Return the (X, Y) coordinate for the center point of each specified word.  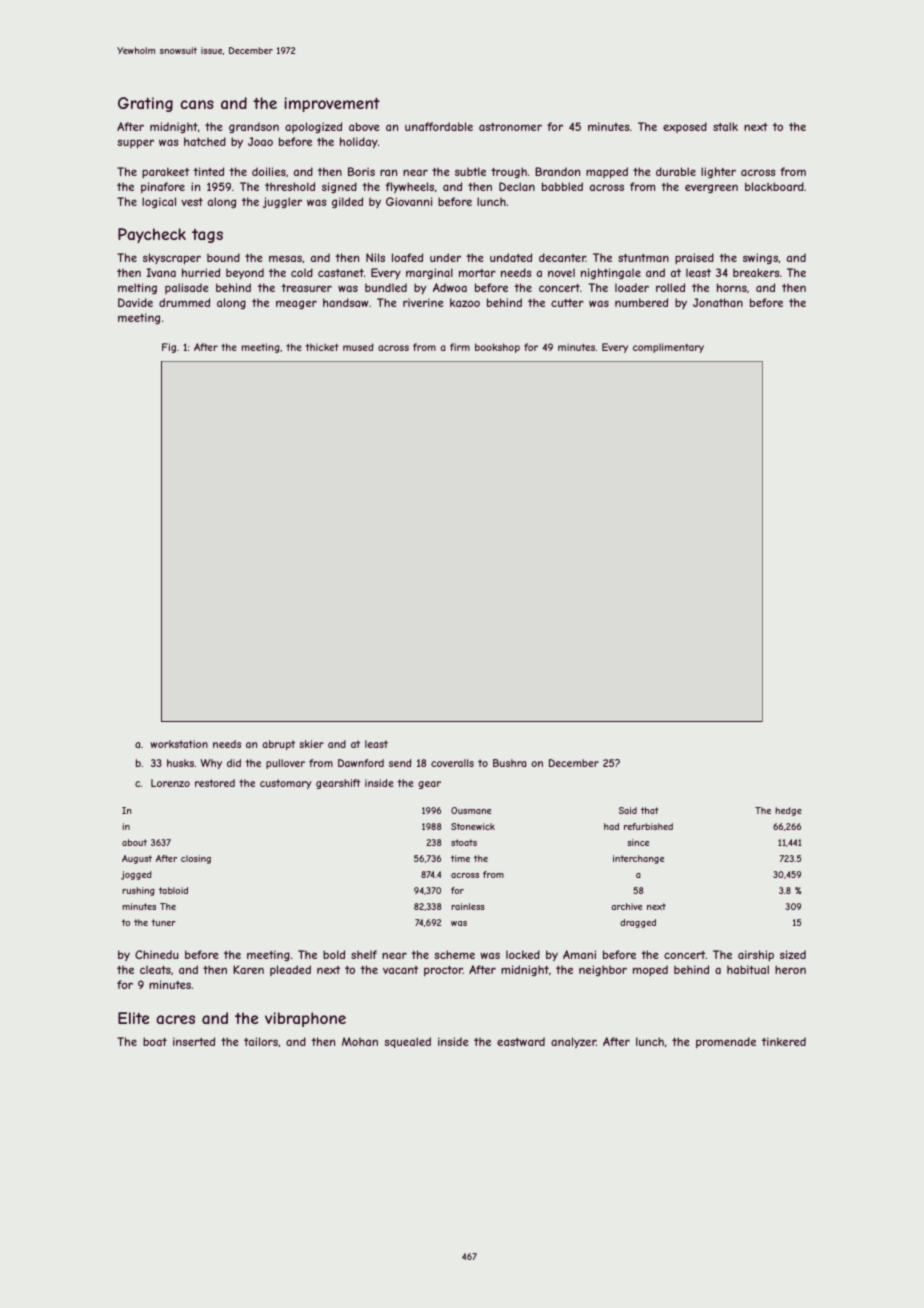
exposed (685, 127)
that (650, 810)
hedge (788, 811)
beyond (245, 273)
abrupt (278, 745)
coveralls (452, 763)
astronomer (510, 127)
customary (285, 784)
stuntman (643, 258)
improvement (332, 104)
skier (311, 744)
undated (511, 257)
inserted (194, 1041)
